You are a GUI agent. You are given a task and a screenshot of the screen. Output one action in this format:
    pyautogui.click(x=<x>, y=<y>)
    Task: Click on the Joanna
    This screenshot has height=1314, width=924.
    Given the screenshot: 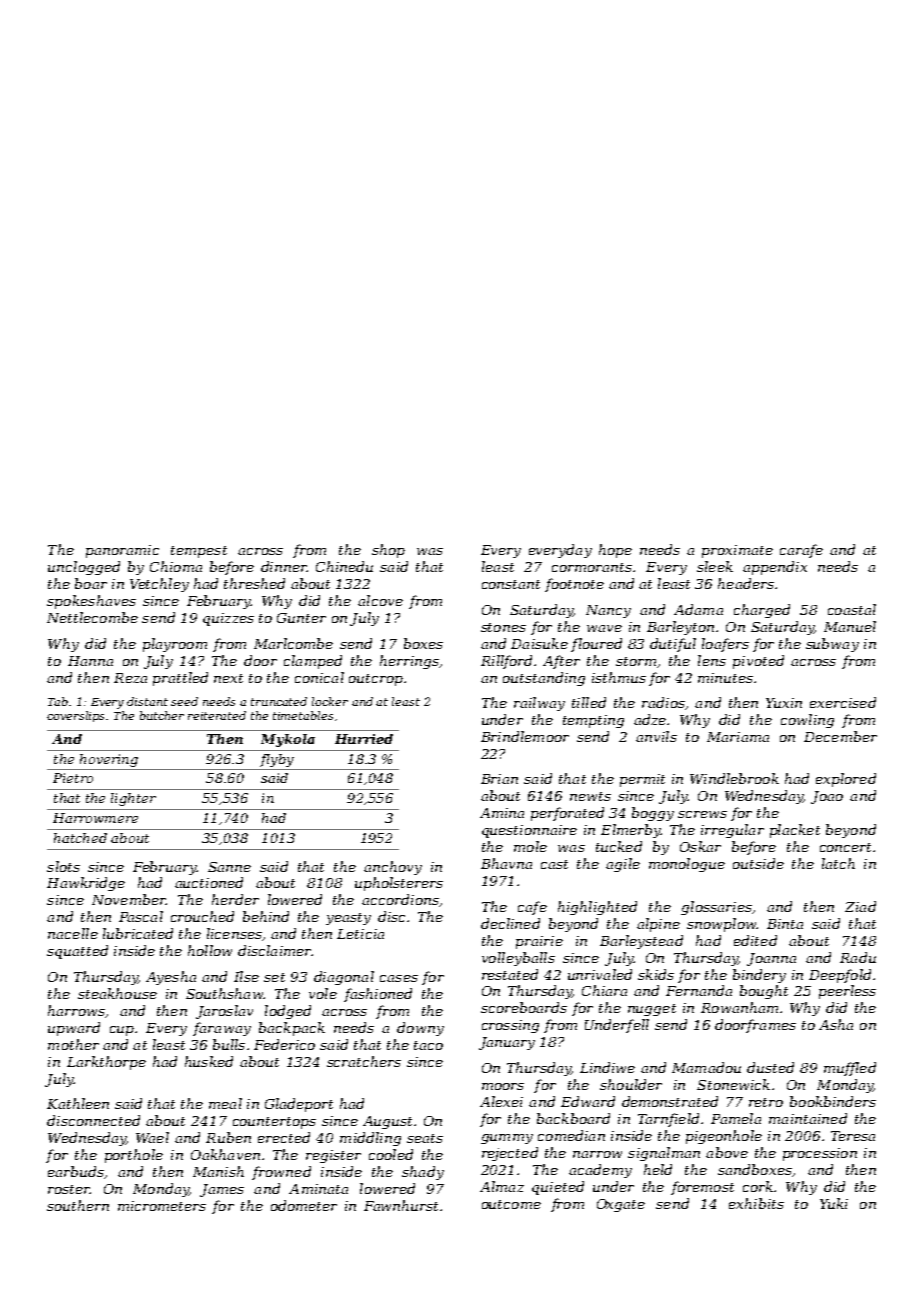 What is the action you would take?
    pyautogui.click(x=771, y=959)
